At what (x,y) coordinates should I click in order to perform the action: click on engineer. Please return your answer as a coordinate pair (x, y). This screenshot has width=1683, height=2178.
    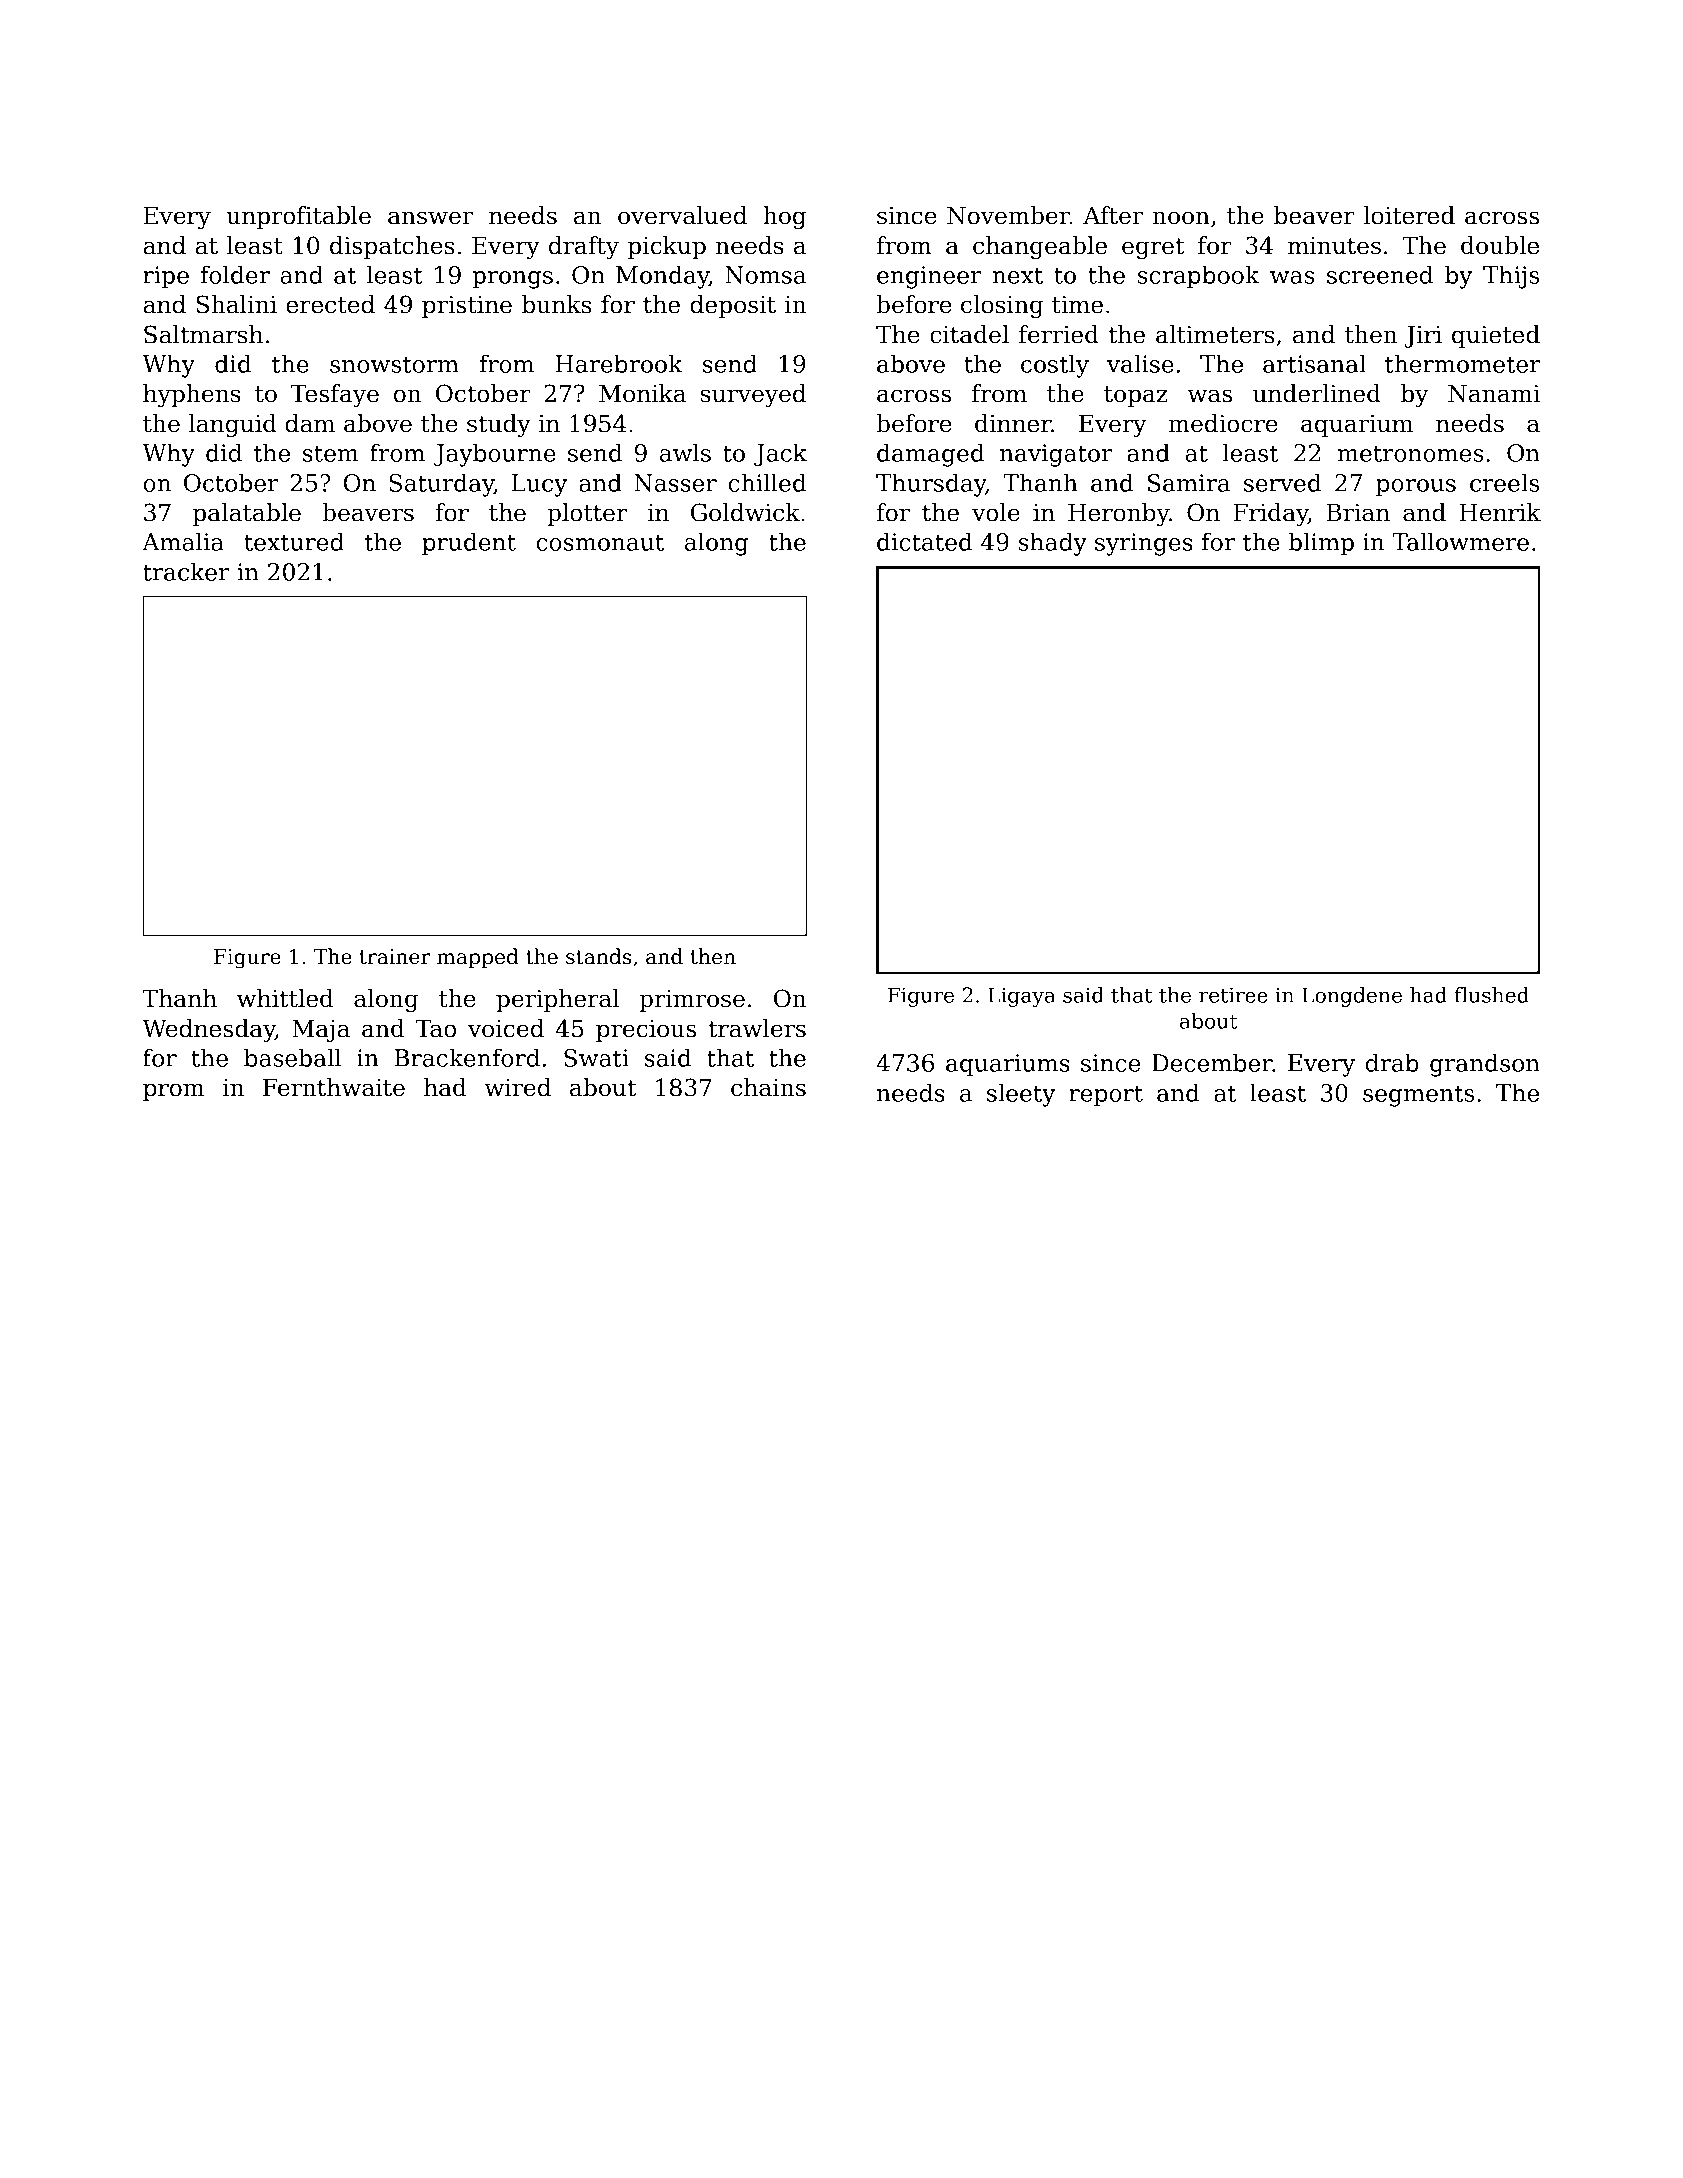
    Looking at the image, I should click on (929, 277).
